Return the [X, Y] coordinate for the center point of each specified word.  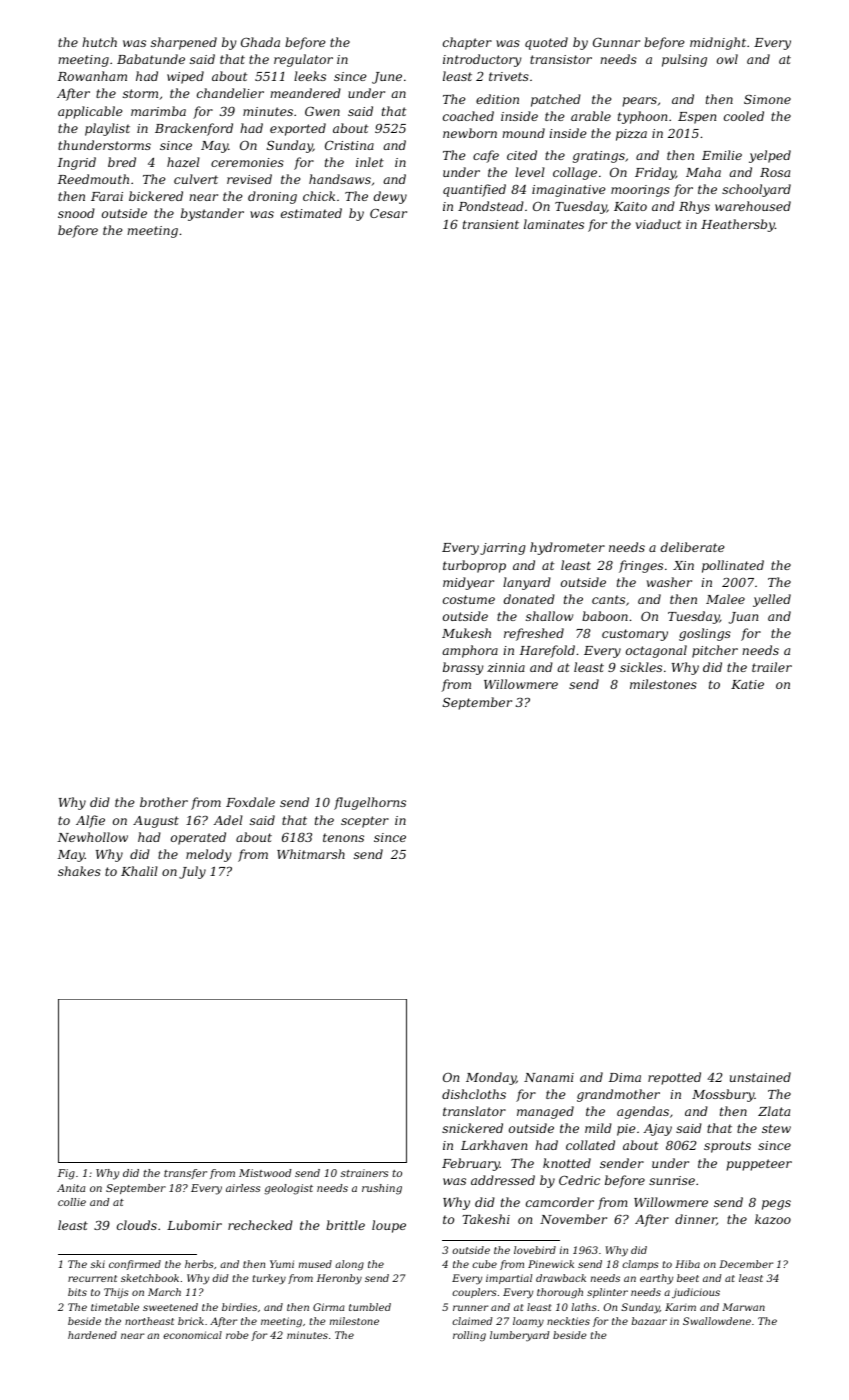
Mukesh [466, 633]
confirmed [135, 1265]
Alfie [90, 821]
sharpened [184, 43]
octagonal [656, 651]
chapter [467, 43]
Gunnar [616, 42]
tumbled [370, 1307]
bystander [212, 214]
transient [491, 224]
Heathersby [738, 225]
